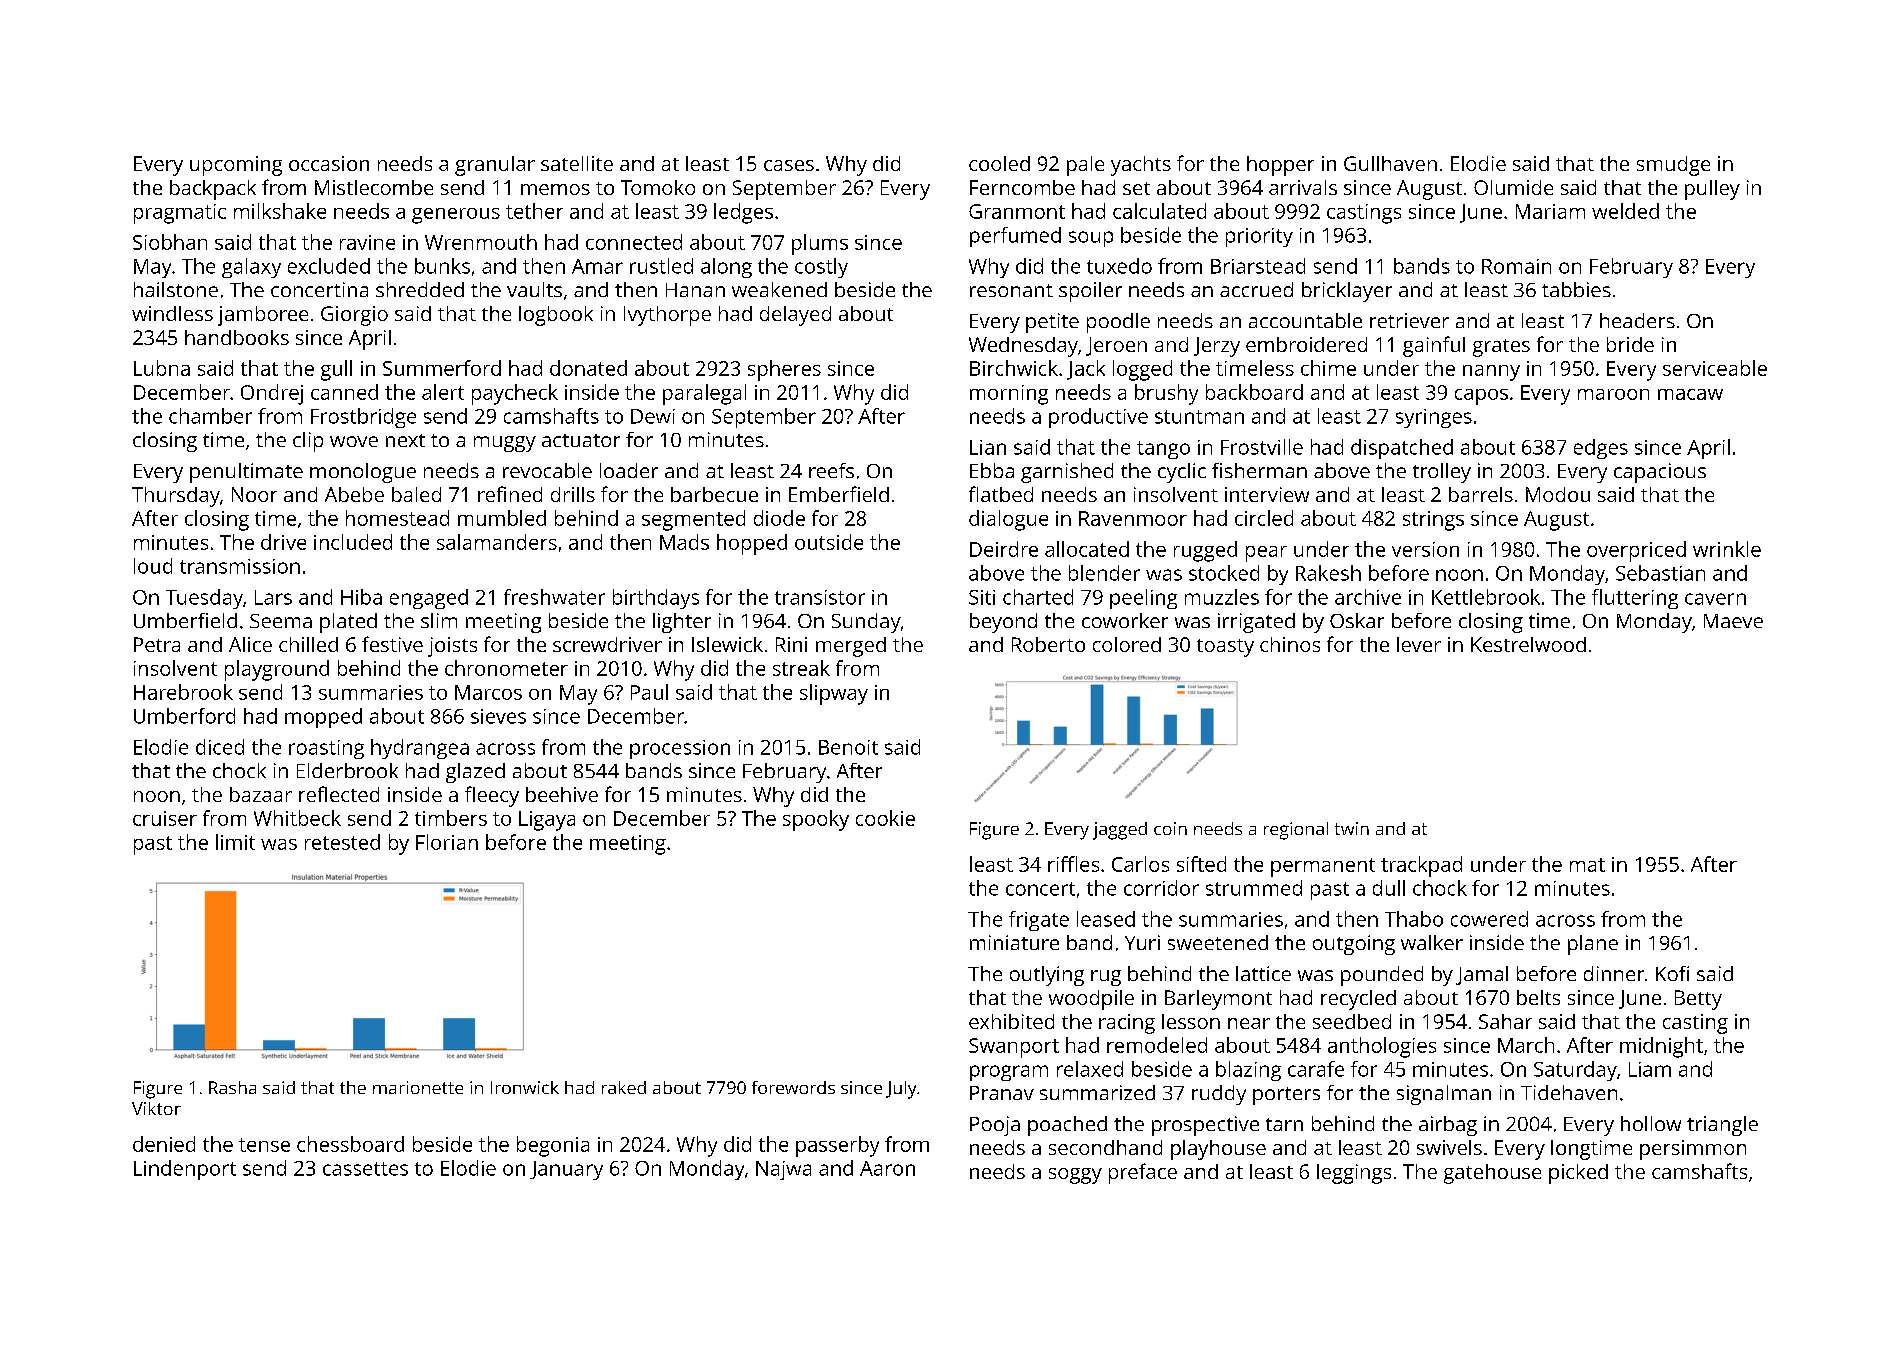 This screenshot has height=1346, width=1903. I want to click on Ironwick, so click(525, 1087).
